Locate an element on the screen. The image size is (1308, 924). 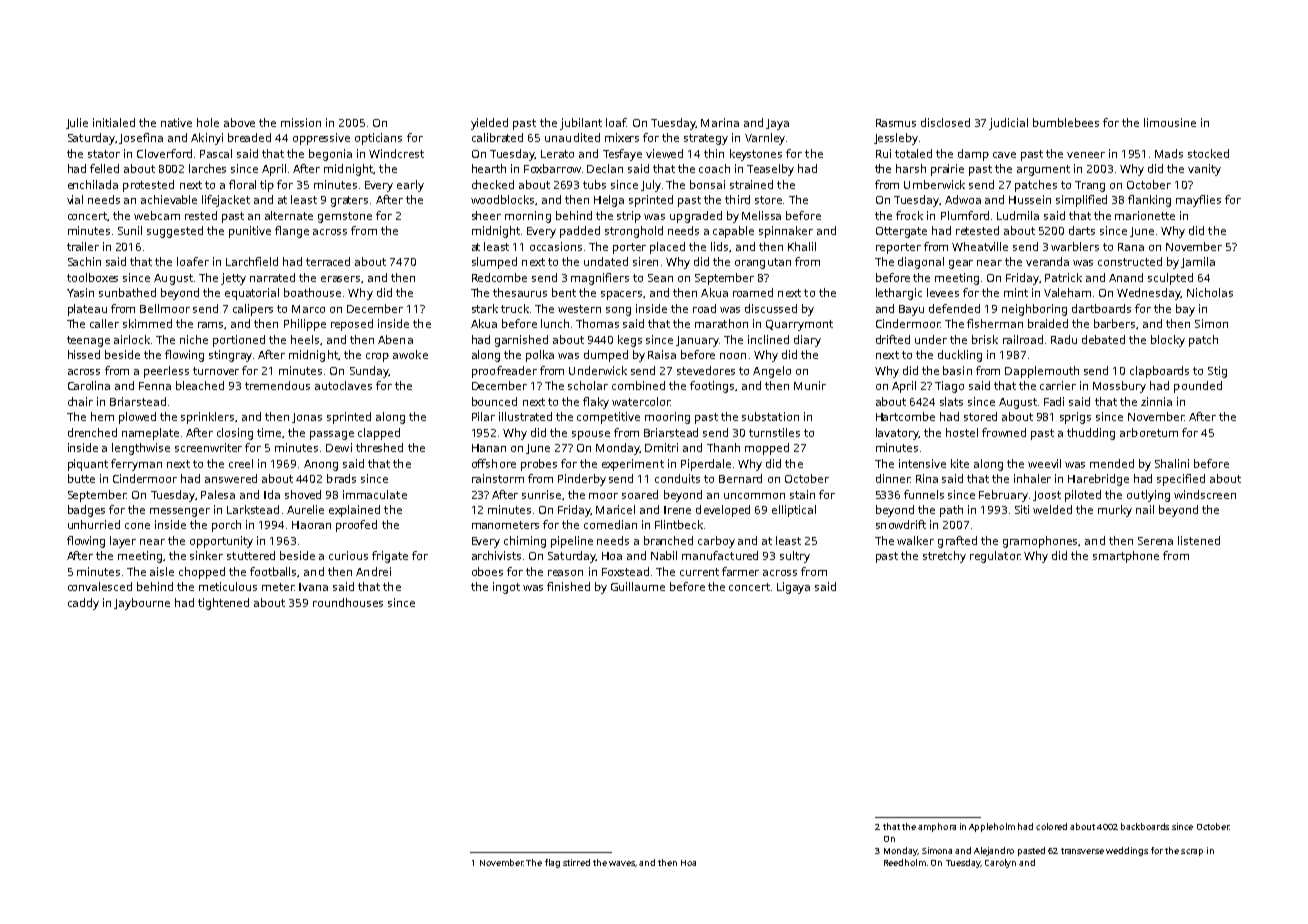
basin is located at coordinates (957, 370).
